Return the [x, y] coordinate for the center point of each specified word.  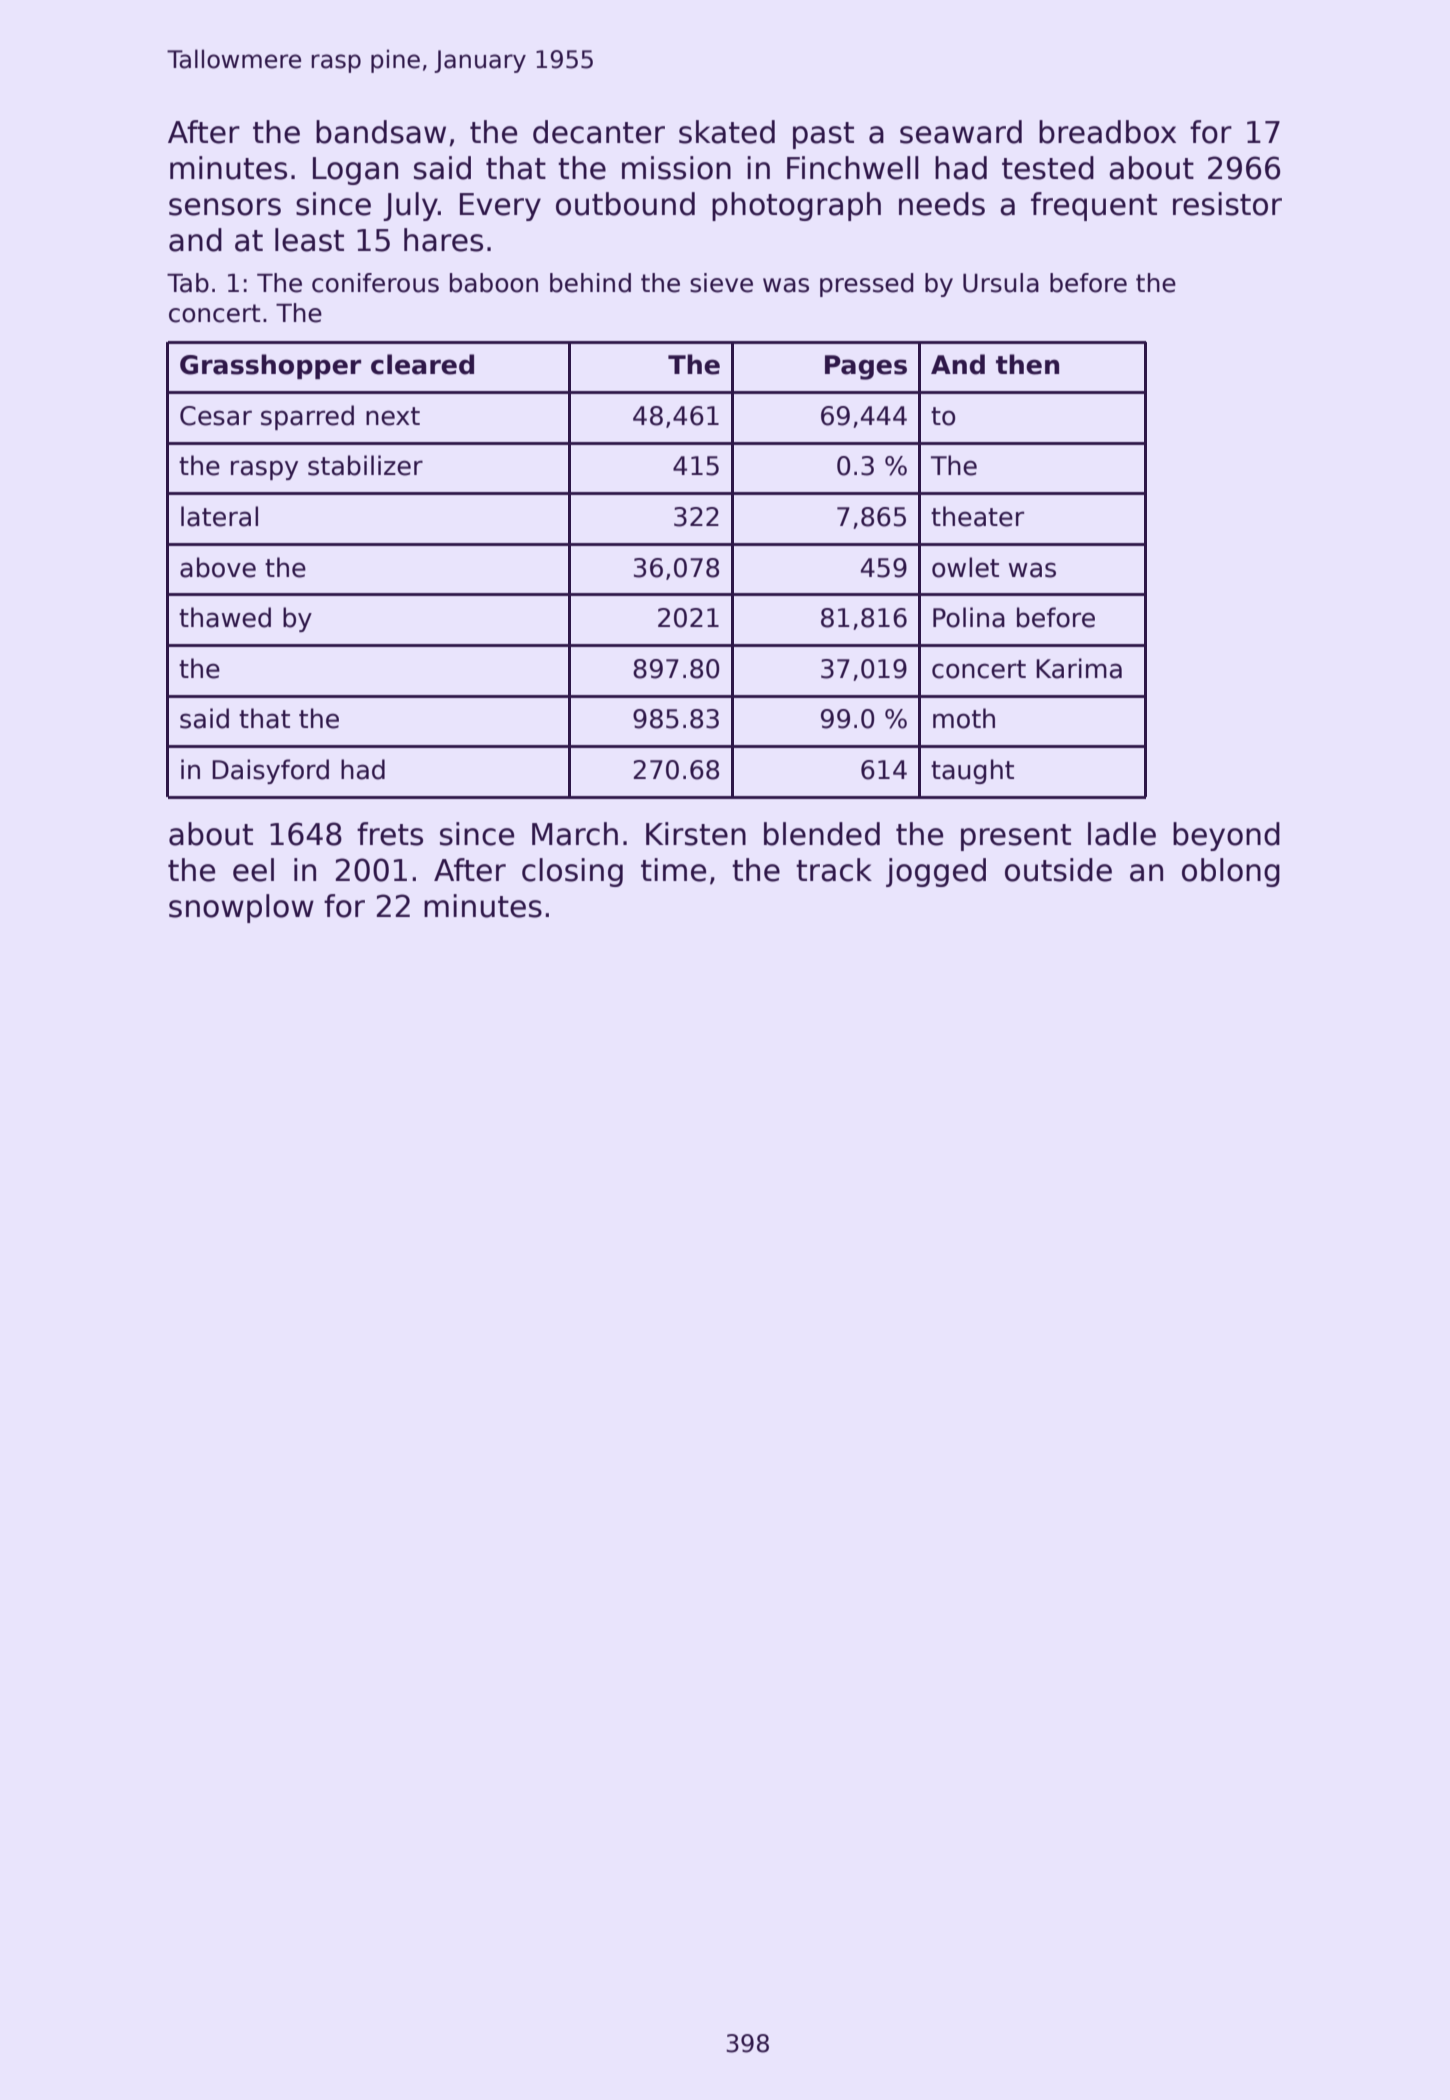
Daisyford [270, 771]
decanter [599, 132]
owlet [965, 567]
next [393, 416]
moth [964, 718]
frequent [1094, 206]
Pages [866, 367]
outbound [625, 204]
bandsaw [381, 132]
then [1027, 364]
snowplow [241, 908]
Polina [969, 617]
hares [443, 240]
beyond [1226, 836]
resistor [1227, 204]
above [218, 567]
